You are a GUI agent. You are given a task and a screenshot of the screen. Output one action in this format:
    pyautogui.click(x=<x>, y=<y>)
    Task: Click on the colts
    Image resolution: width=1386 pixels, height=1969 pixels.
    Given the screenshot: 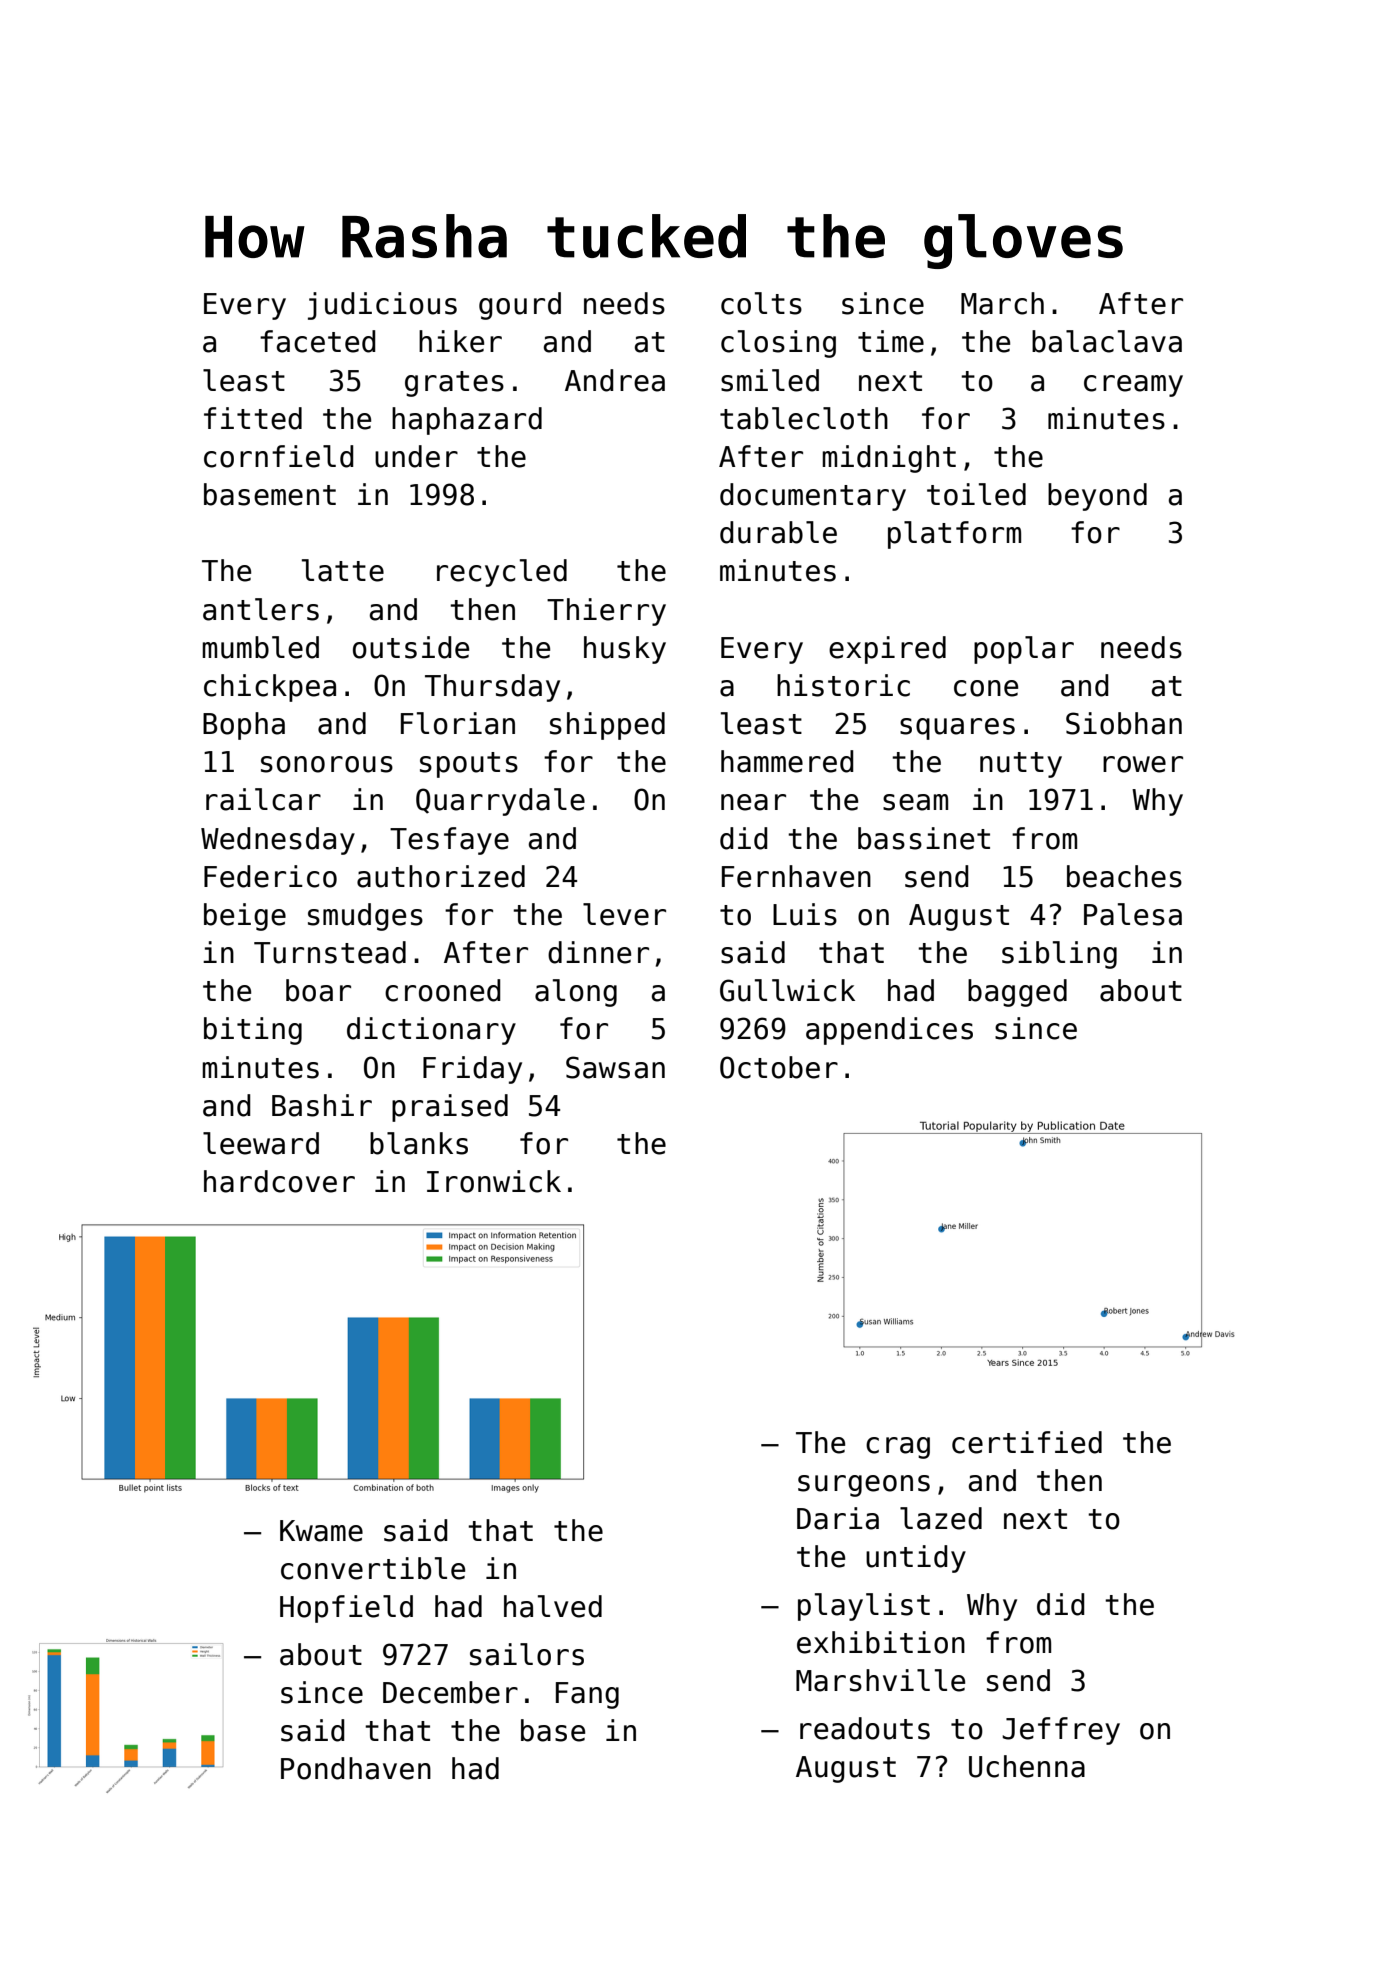 What is the action you would take?
    pyautogui.click(x=761, y=303)
